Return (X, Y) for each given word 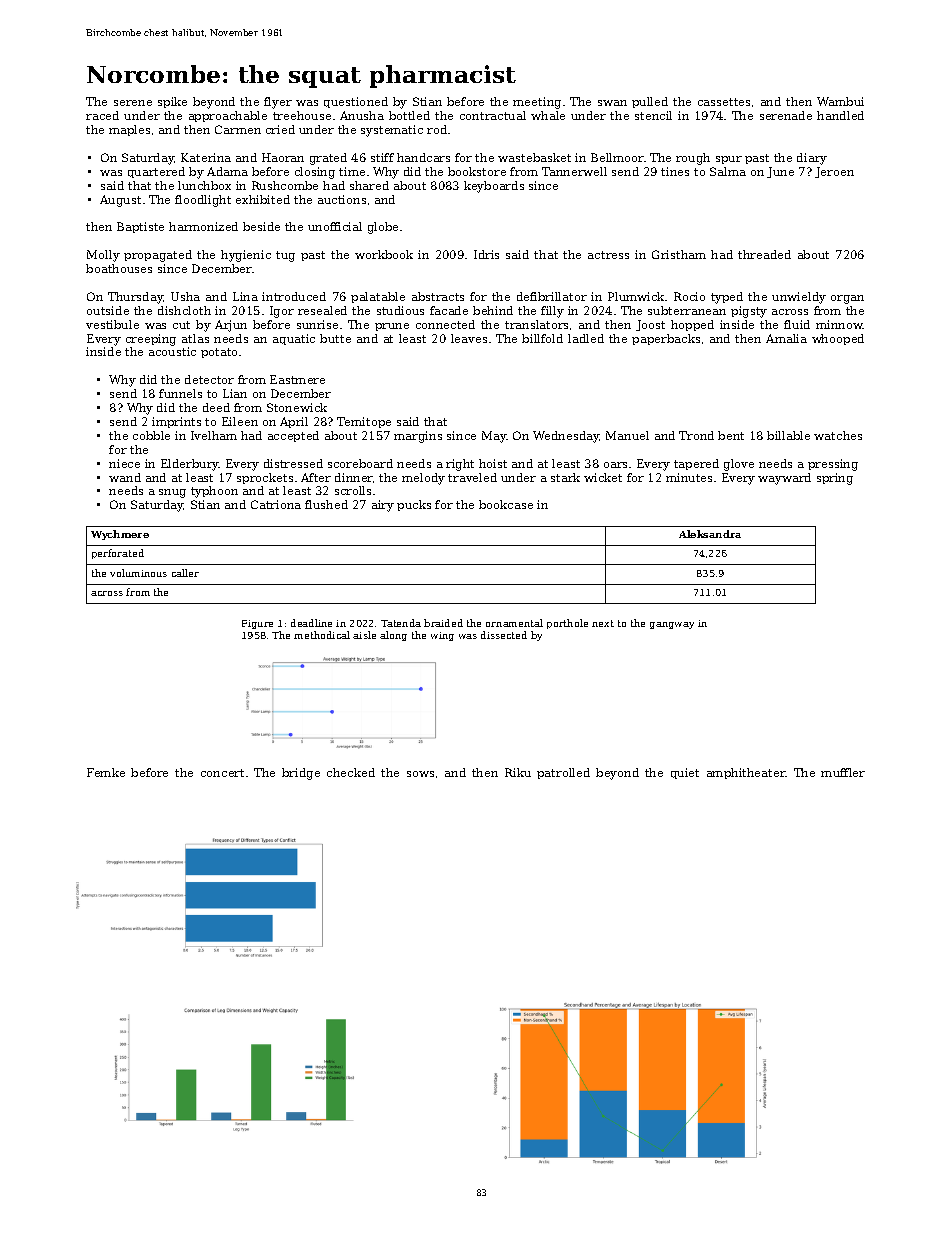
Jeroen (834, 172)
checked (351, 772)
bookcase (506, 504)
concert (222, 773)
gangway (672, 625)
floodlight (203, 201)
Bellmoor (617, 157)
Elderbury (190, 465)
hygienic (246, 256)
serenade (786, 115)
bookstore (477, 171)
